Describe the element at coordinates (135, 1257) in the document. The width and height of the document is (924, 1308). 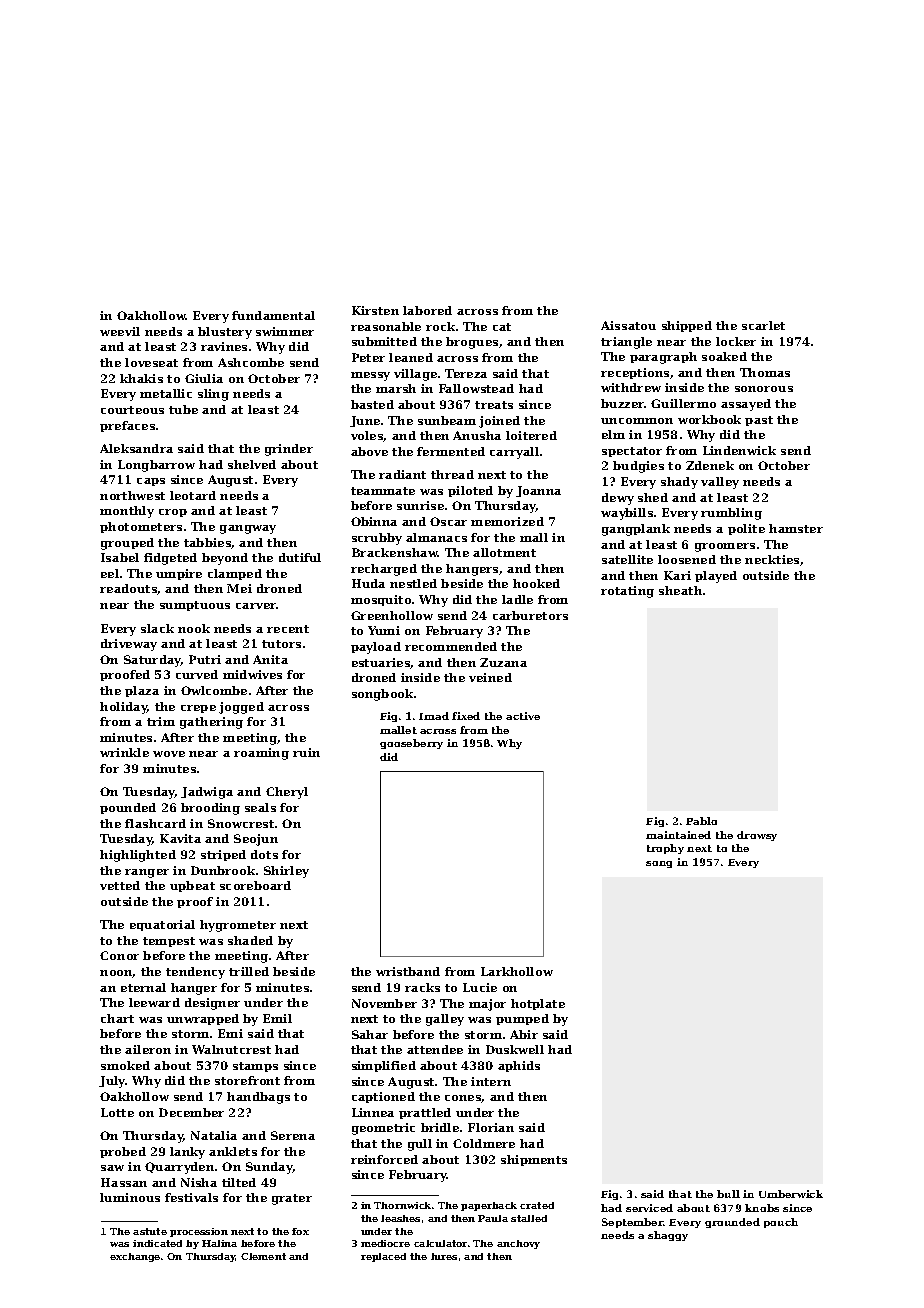
I see `exchange` at that location.
